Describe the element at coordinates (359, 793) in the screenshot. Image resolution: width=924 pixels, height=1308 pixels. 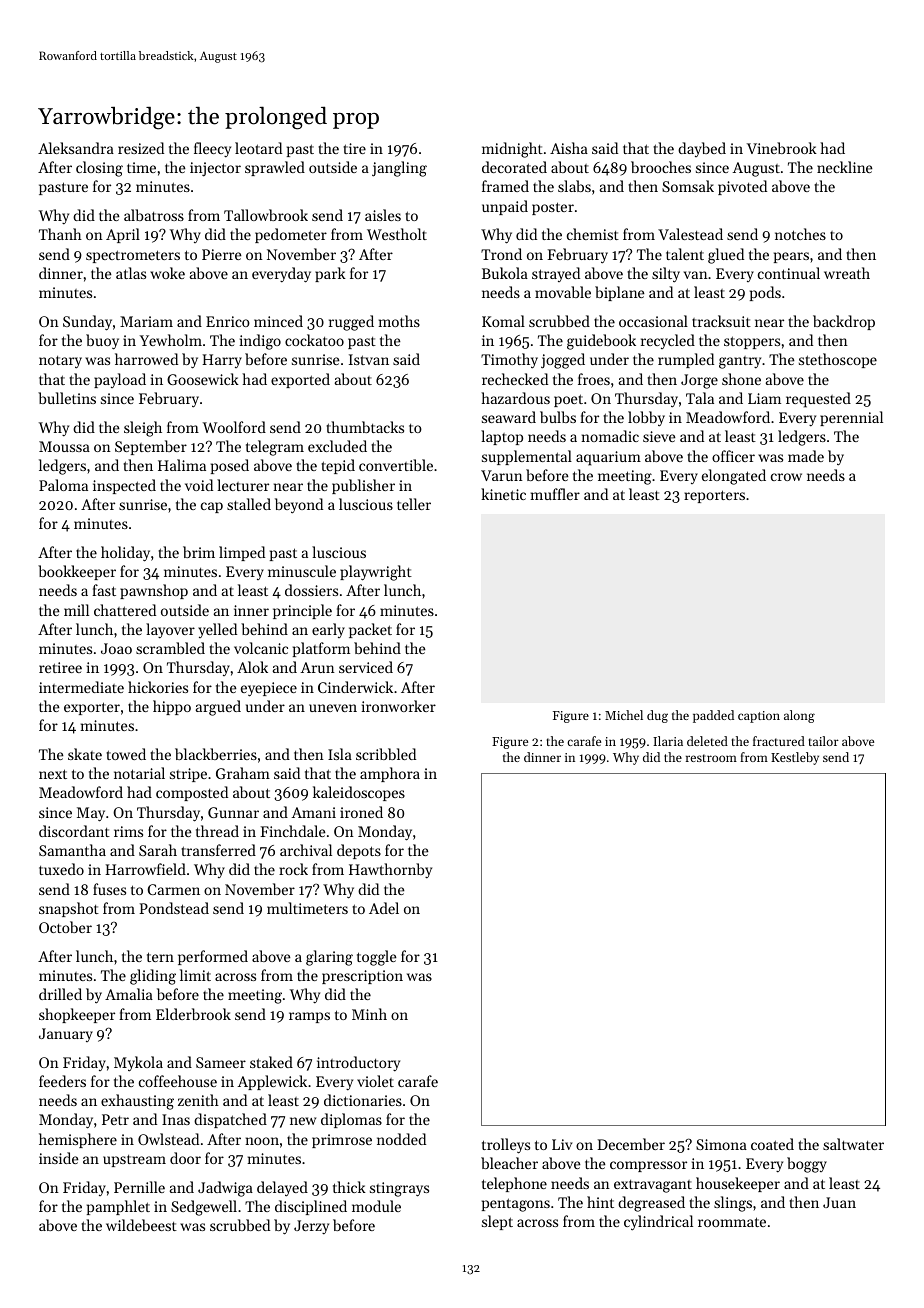
I see `kaleidoscopes` at that location.
